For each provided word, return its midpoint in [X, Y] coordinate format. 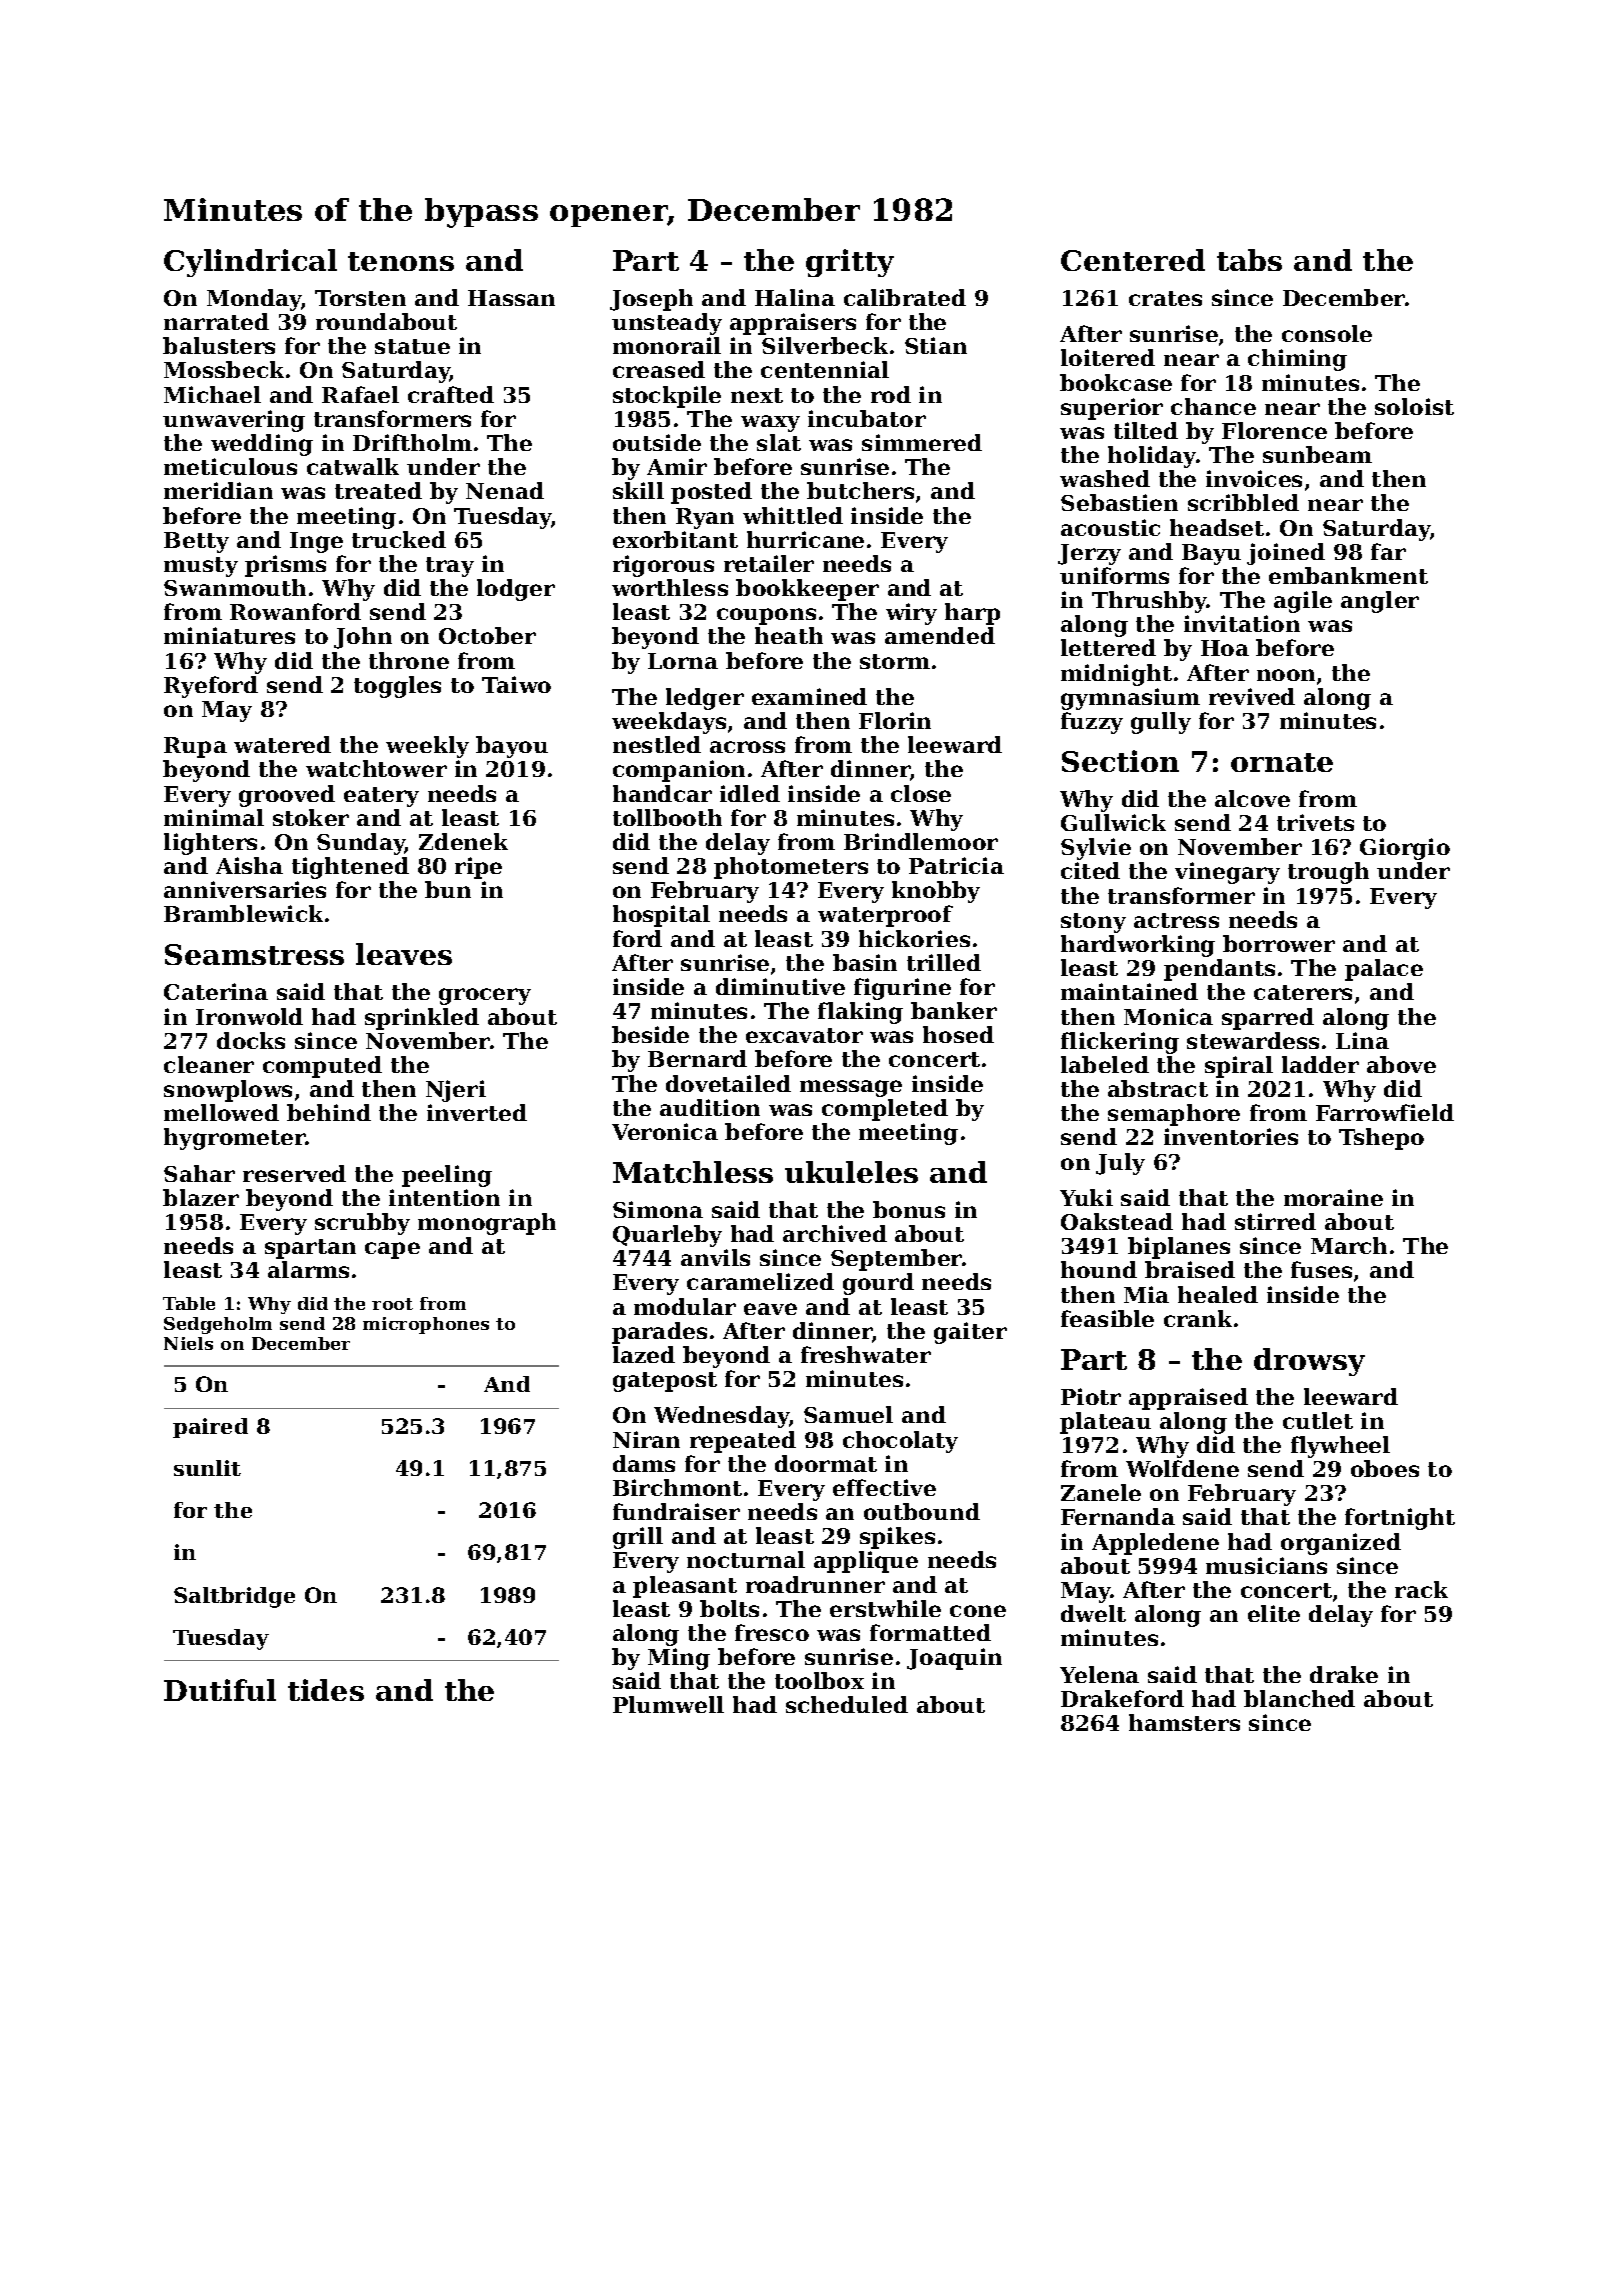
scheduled [847, 1704]
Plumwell [668, 1704]
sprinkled [422, 1019]
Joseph [651, 300]
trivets [1315, 822]
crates [1165, 298]
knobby [936, 892]
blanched [1299, 1698]
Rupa [195, 747]
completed [885, 1110]
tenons [401, 261]
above [1401, 1064]
